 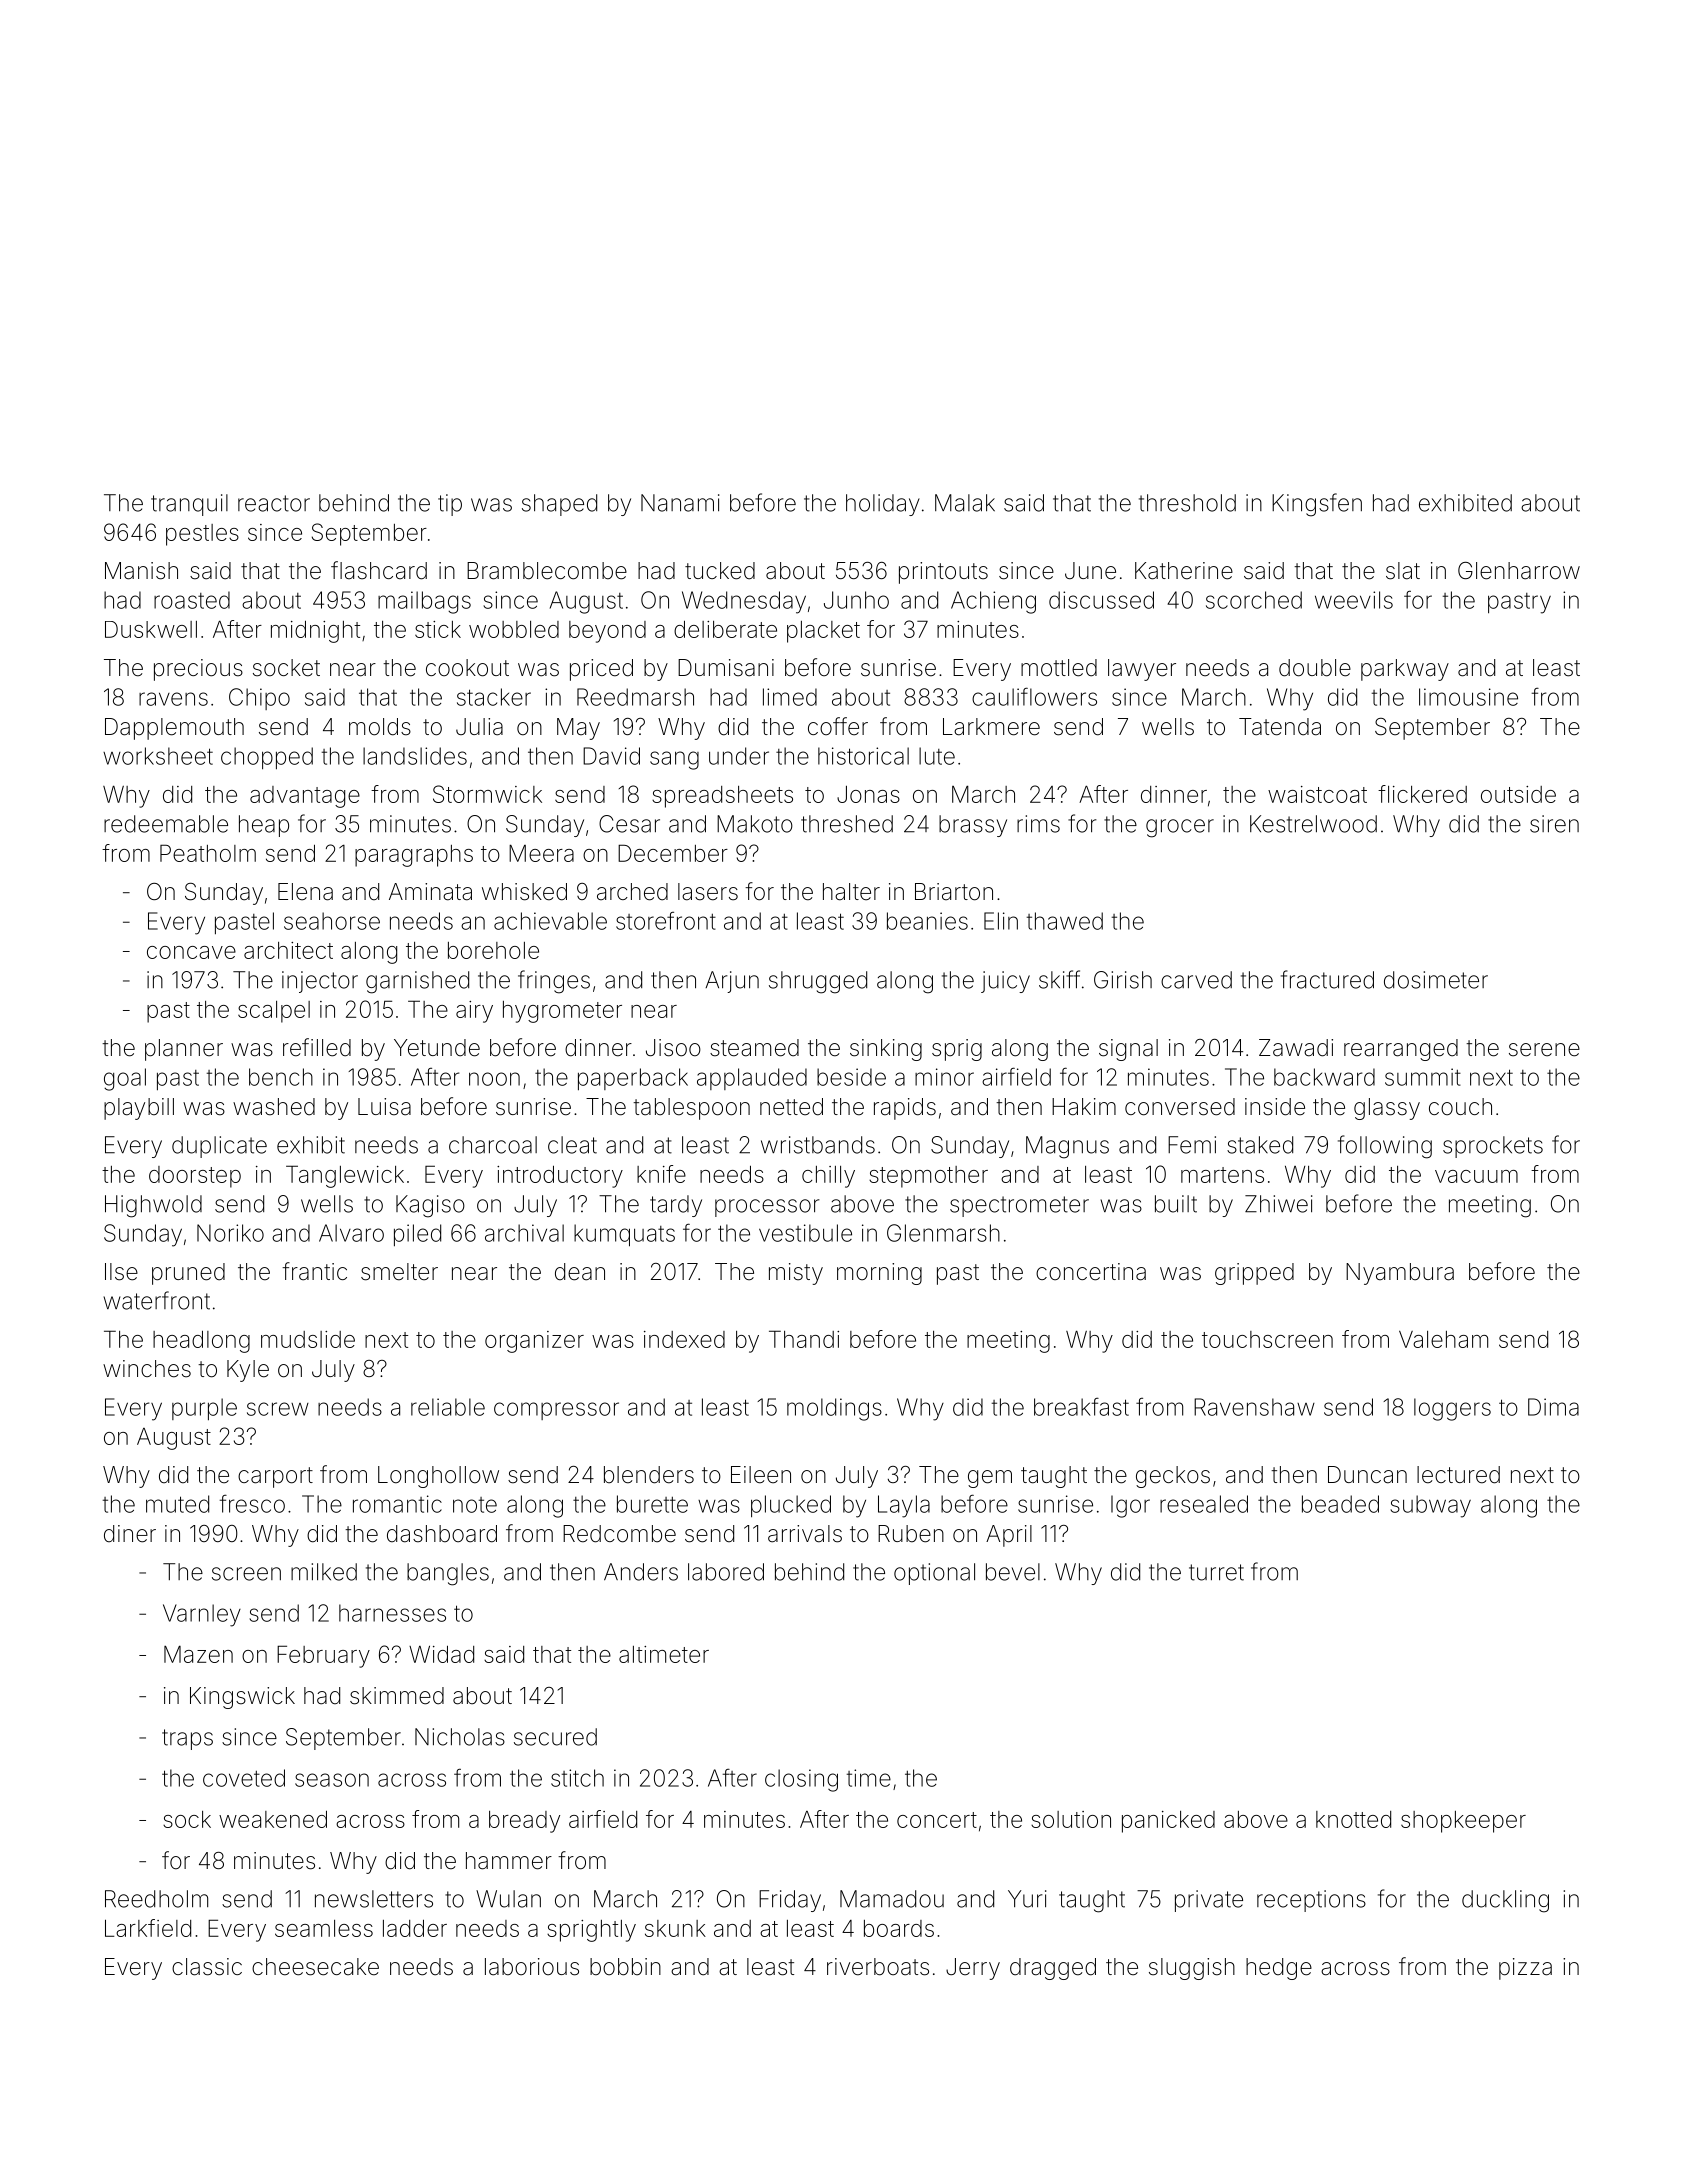 I want to click on built, so click(x=1176, y=1204).
